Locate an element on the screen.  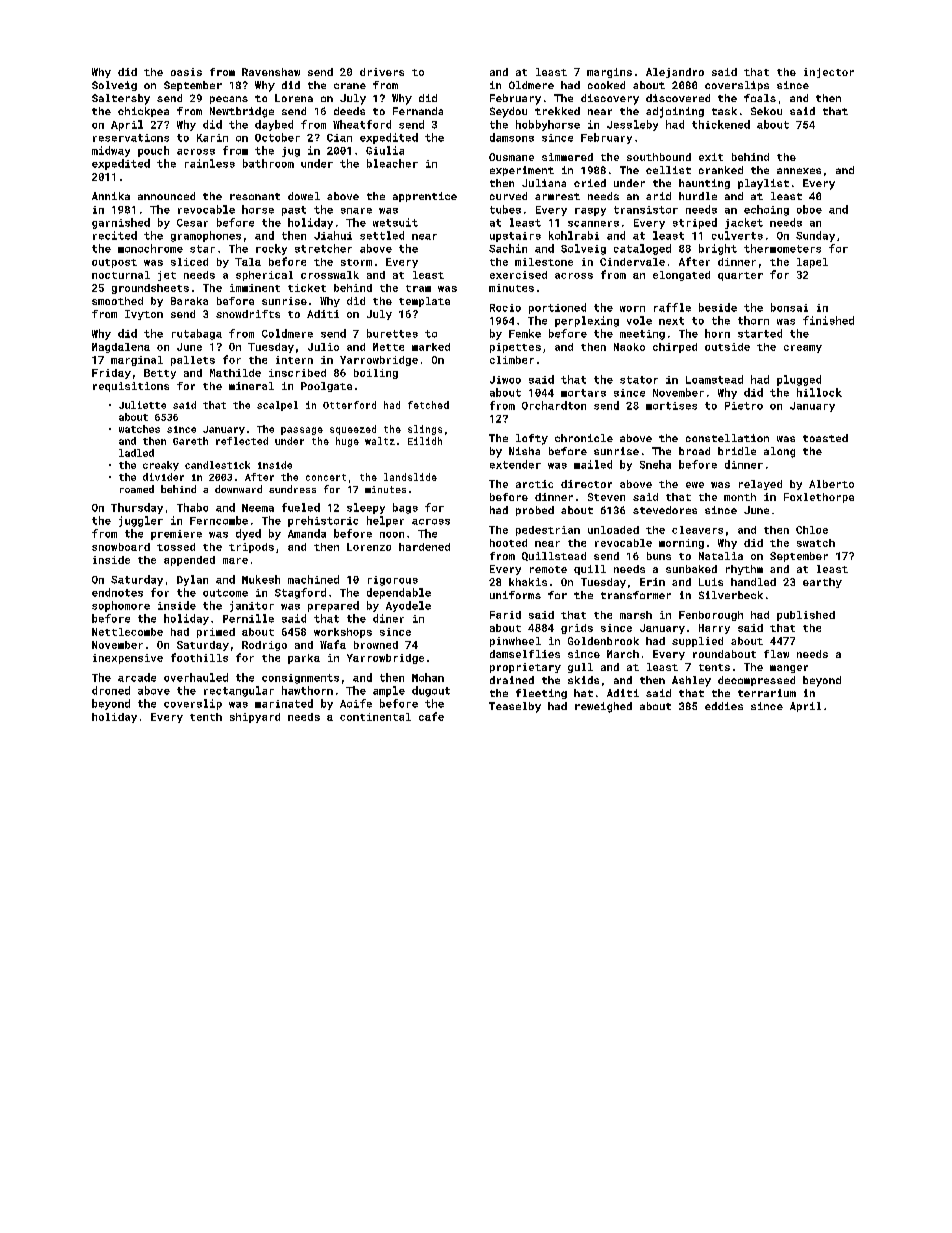
oasis is located at coordinates (186, 72).
